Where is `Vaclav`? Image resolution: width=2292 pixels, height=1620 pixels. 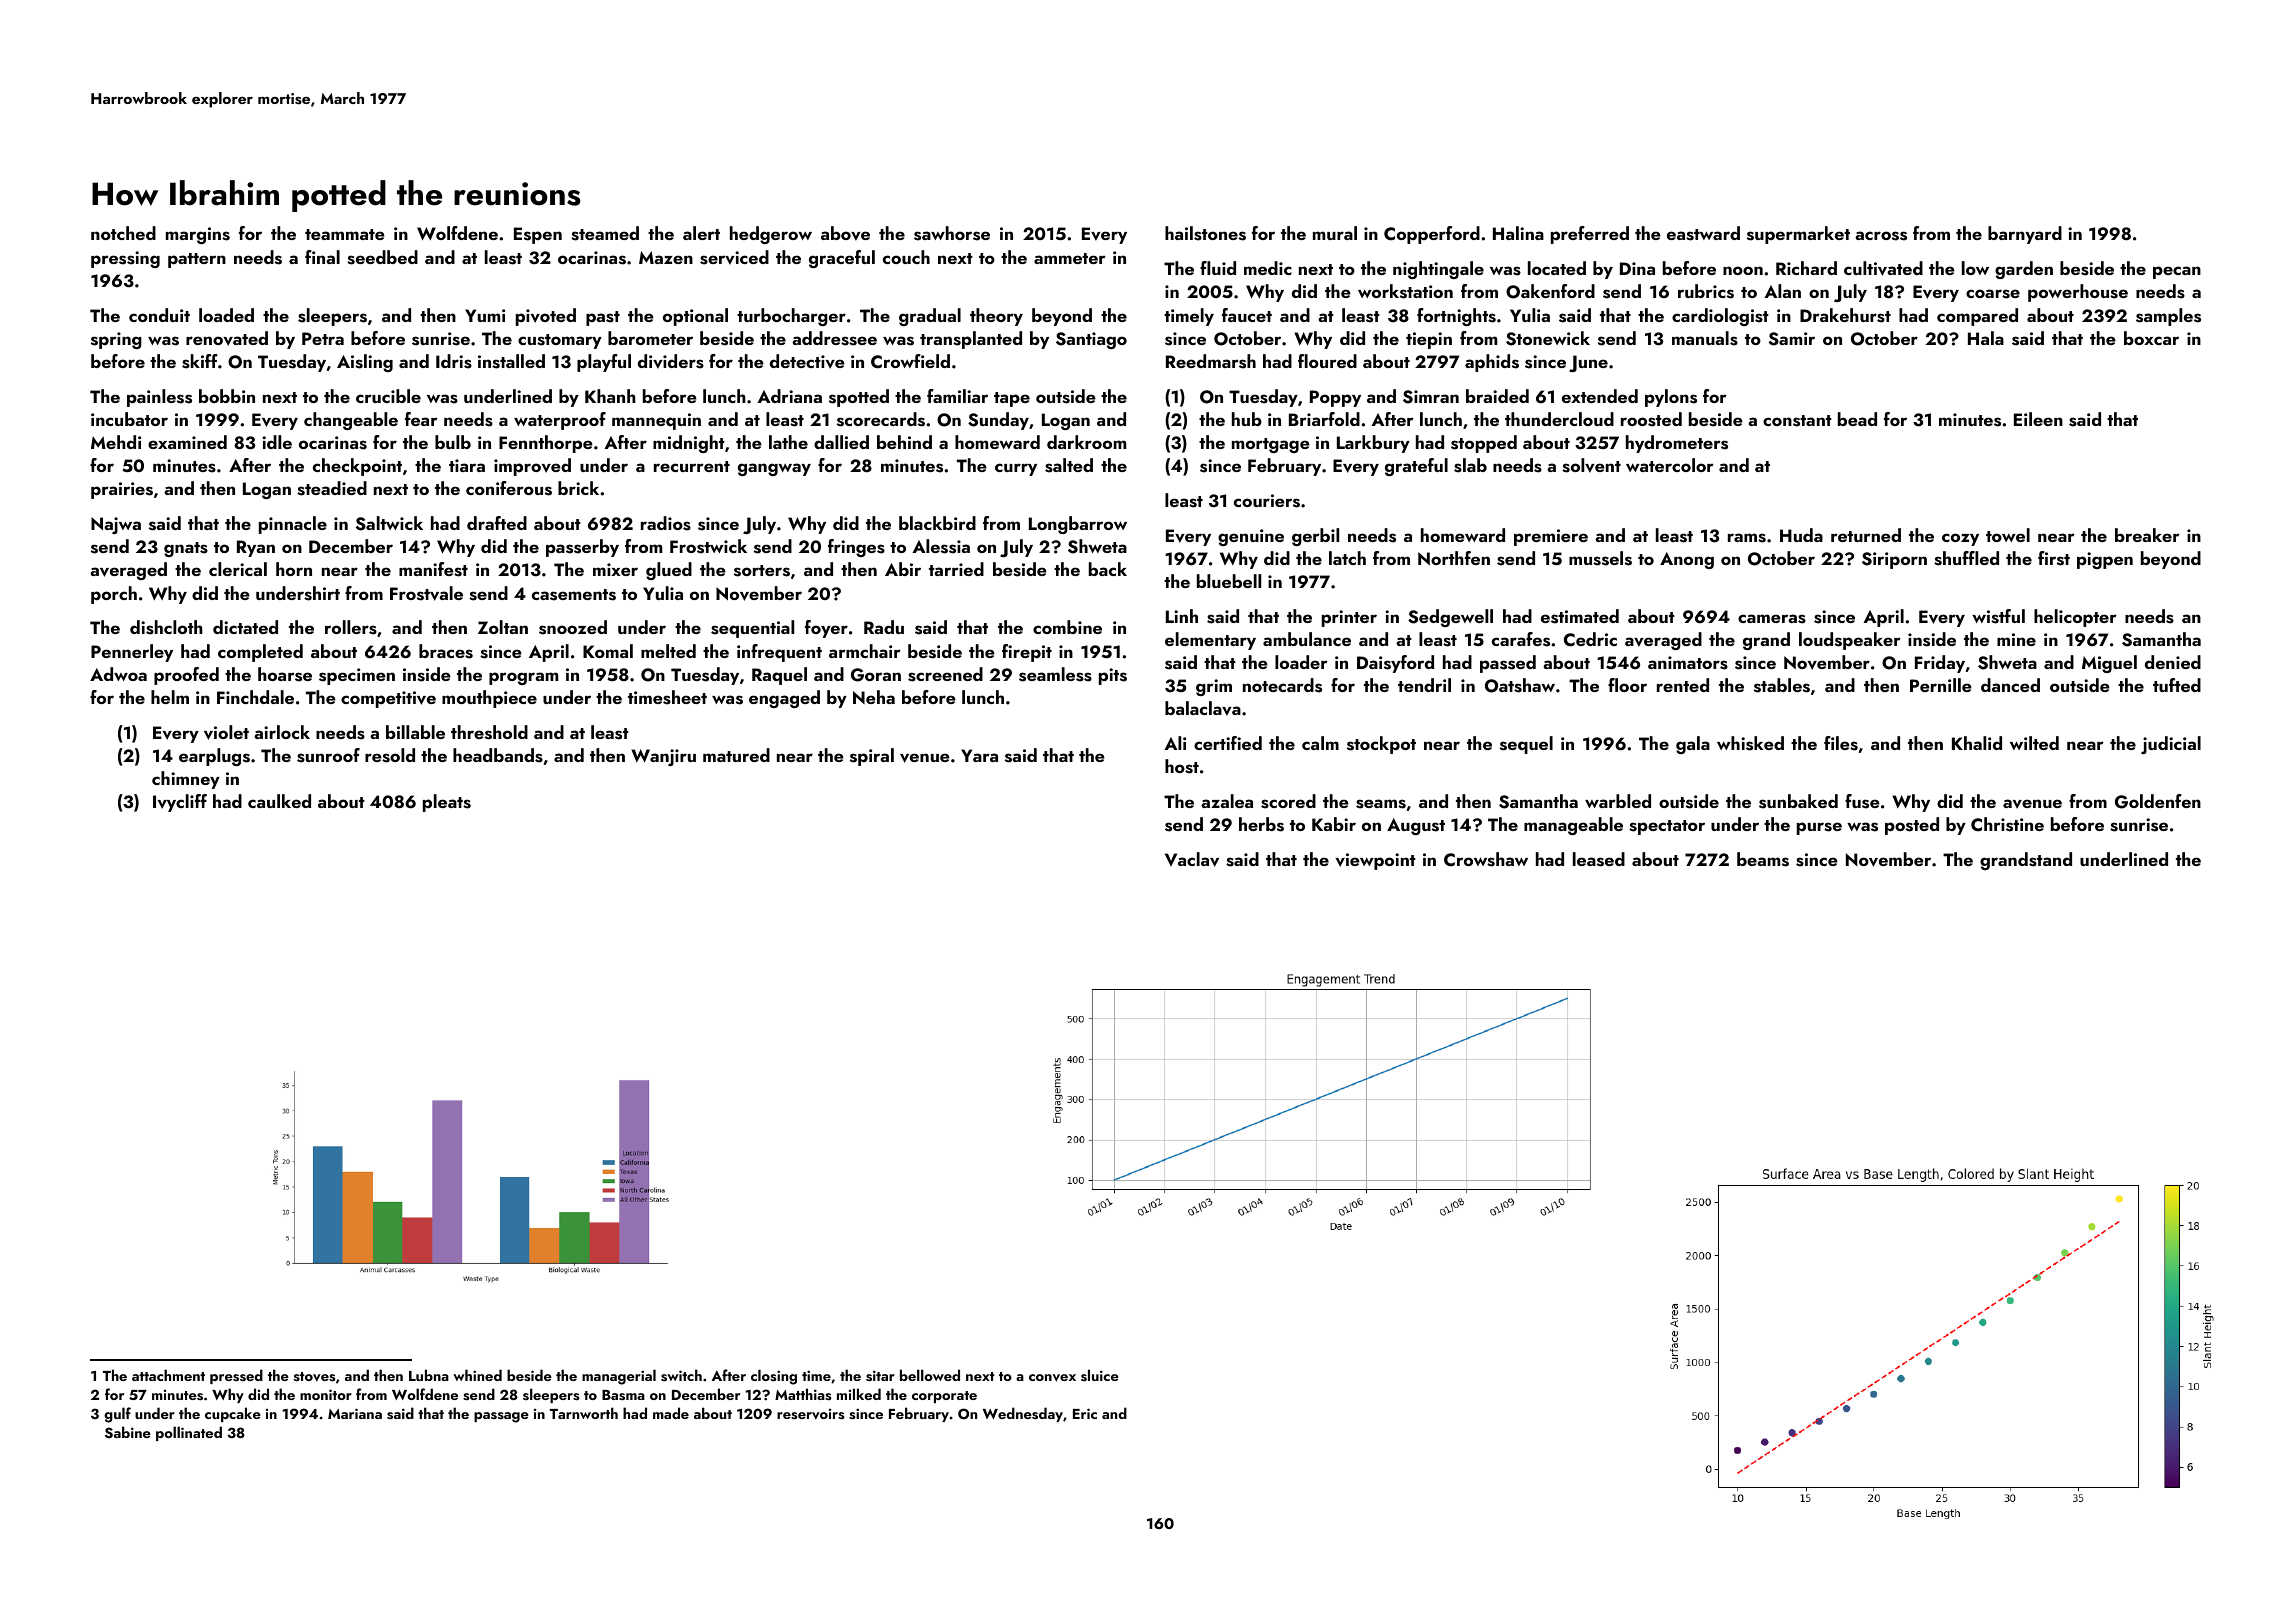
Vaclav is located at coordinates (1192, 859).
